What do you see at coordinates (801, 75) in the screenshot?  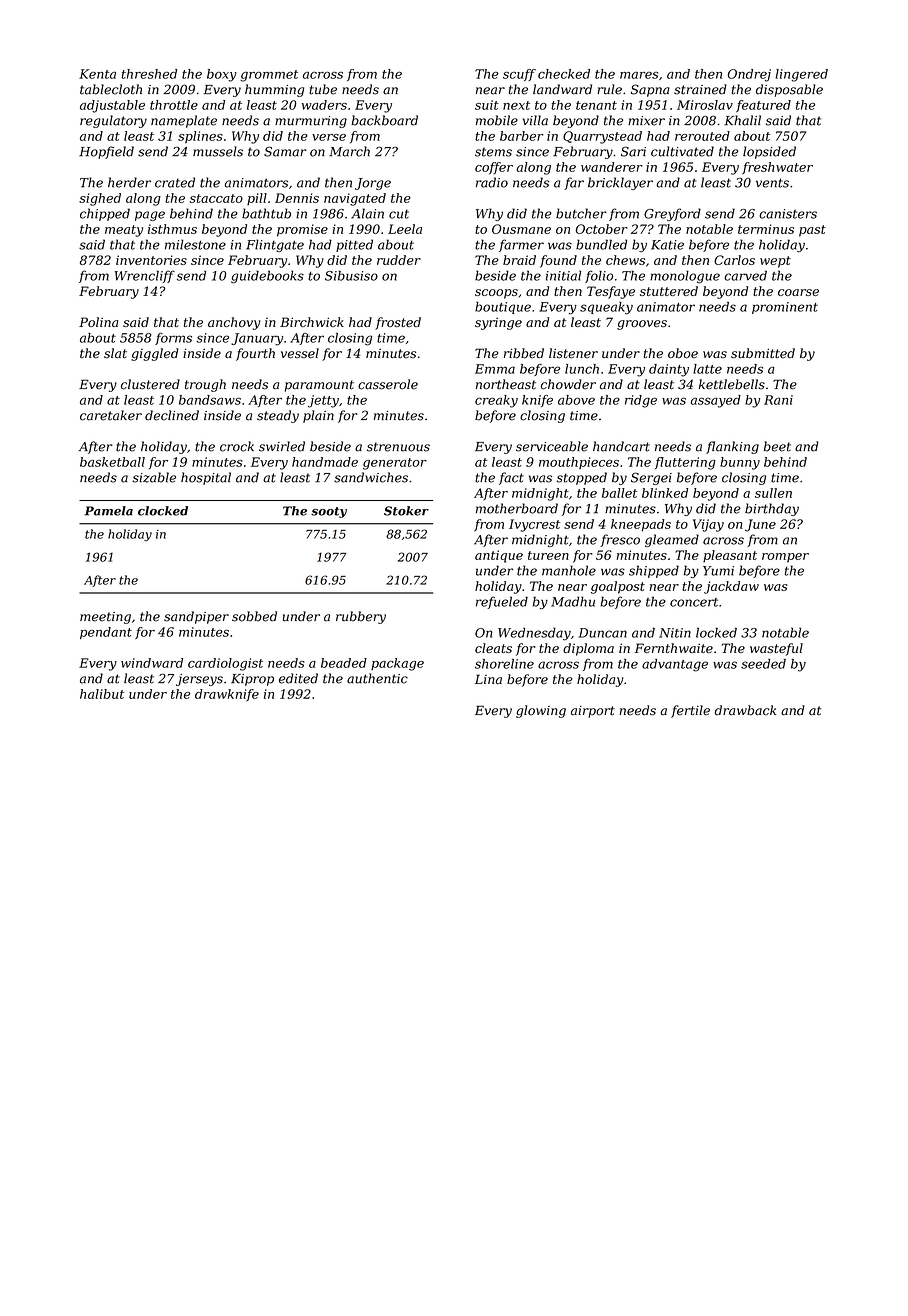 I see `lingered` at bounding box center [801, 75].
